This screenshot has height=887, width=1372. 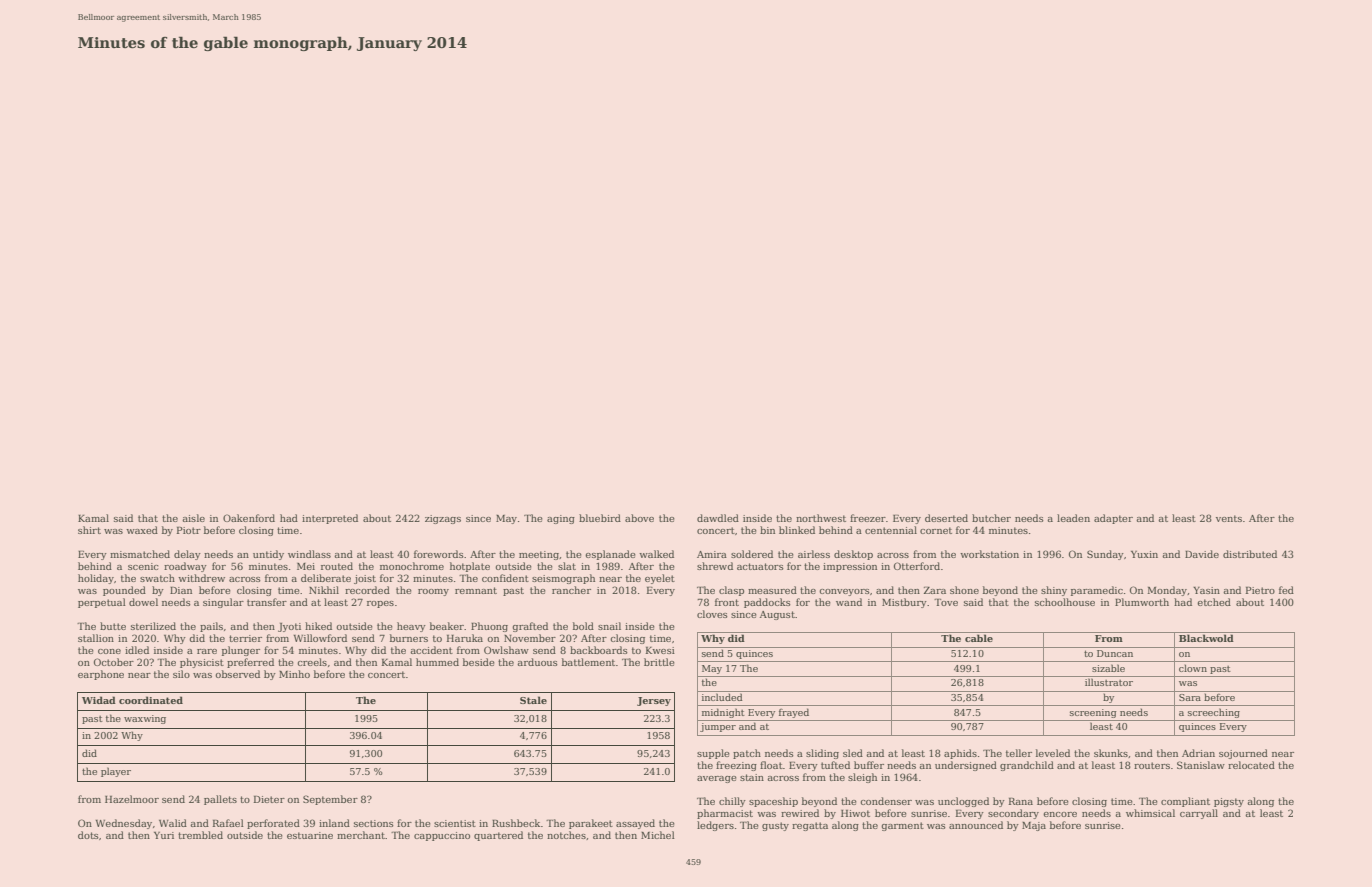 What do you see at coordinates (330, 800) in the screenshot?
I see `September` at bounding box center [330, 800].
